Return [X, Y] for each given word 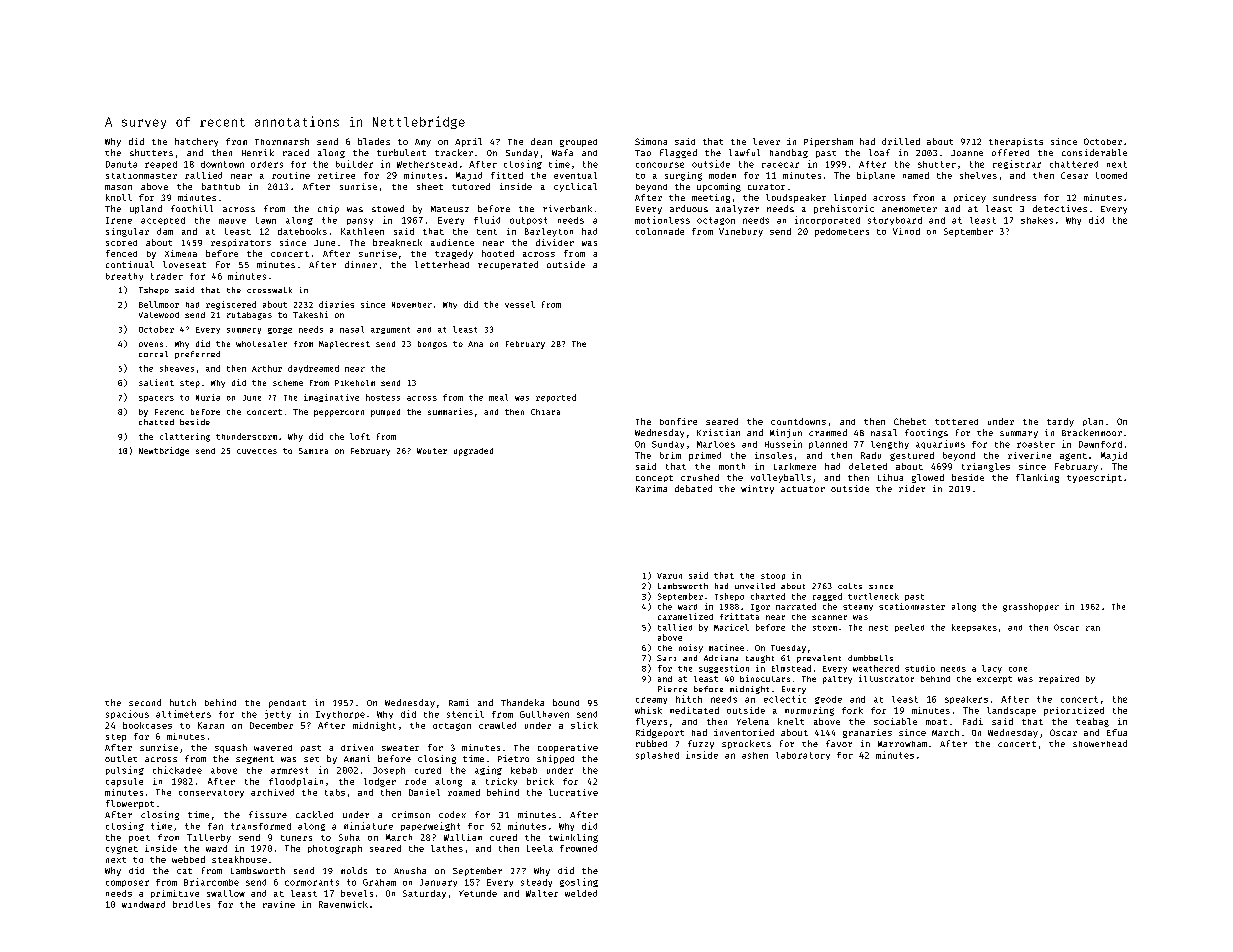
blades [374, 141]
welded [581, 893]
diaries [336, 304]
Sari [666, 658]
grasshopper [1031, 607]
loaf [879, 152]
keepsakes [974, 628]
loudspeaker [796, 198]
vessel [520, 304]
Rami [459, 702]
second [145, 702]
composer [127, 883]
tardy [1060, 422]
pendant [287, 704]
